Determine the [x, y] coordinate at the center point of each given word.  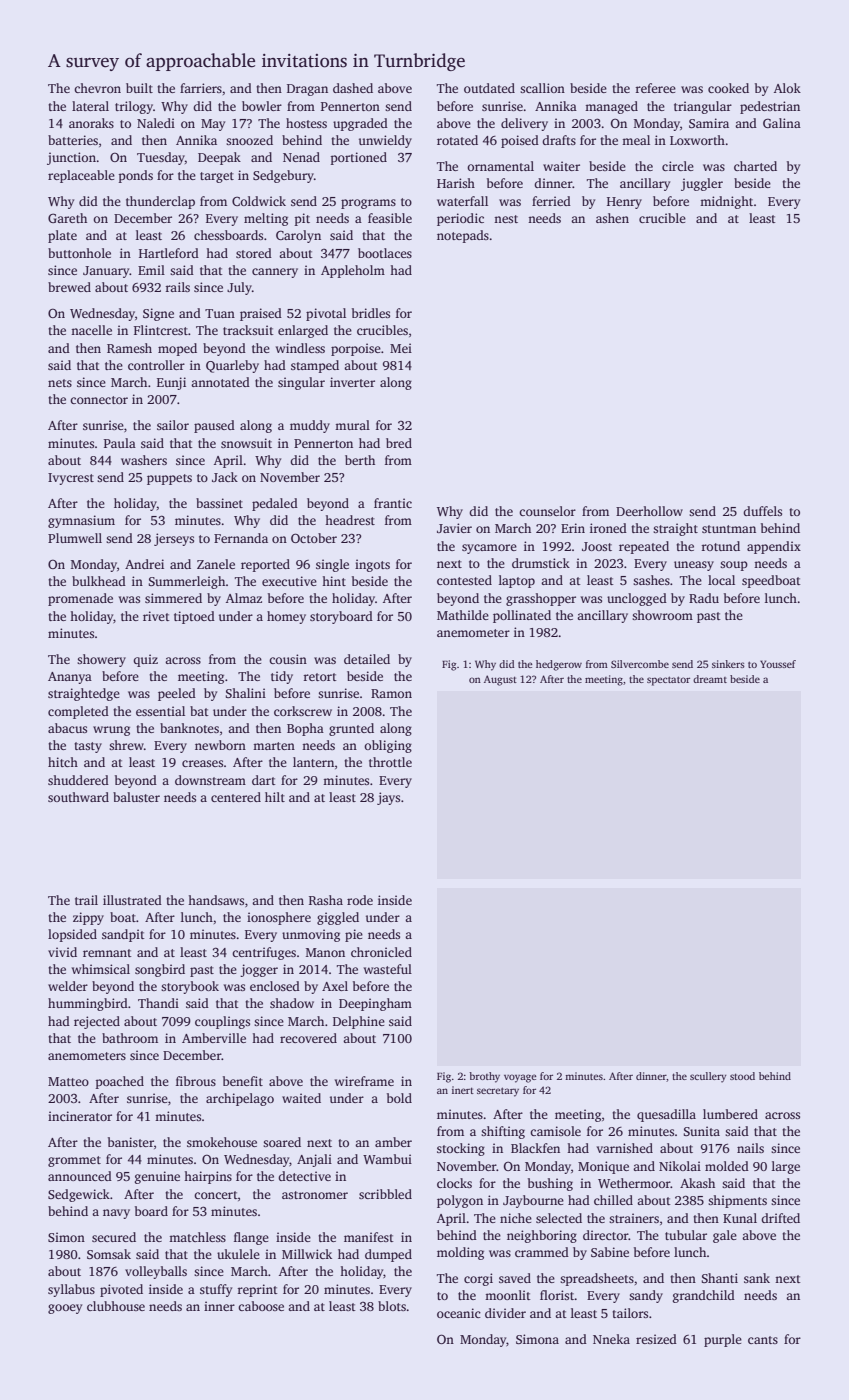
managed [611, 107]
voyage [520, 1078]
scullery [708, 1077]
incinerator [80, 1116]
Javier [454, 528]
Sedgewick [79, 1195]
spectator [668, 681]
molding [460, 1253]
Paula [120, 443]
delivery [524, 124]
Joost [597, 546]
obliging [388, 746]
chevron [97, 88]
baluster [136, 797]
